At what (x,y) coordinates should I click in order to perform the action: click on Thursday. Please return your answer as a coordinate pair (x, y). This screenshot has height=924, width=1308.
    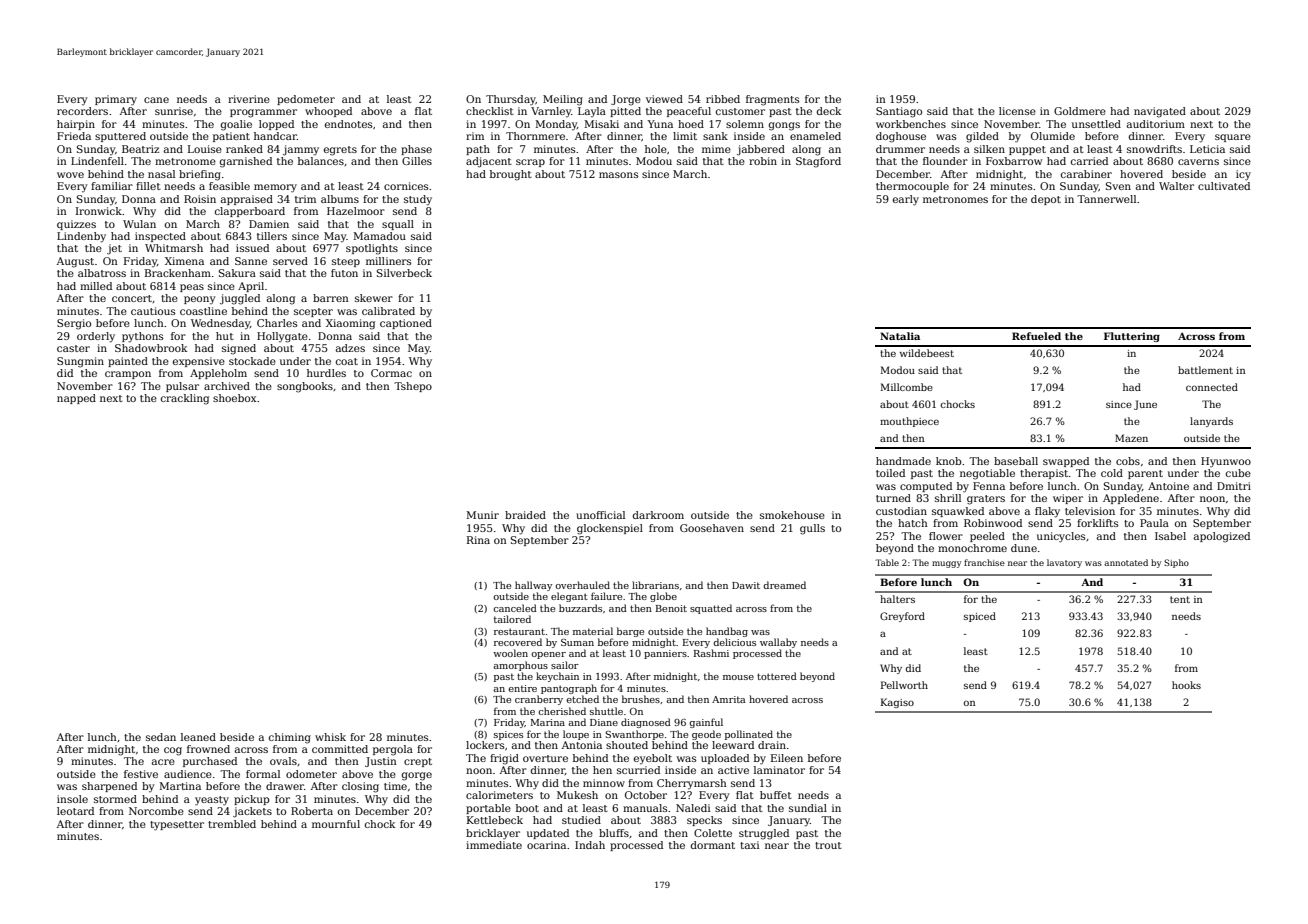
    Looking at the image, I should click on (511, 100).
